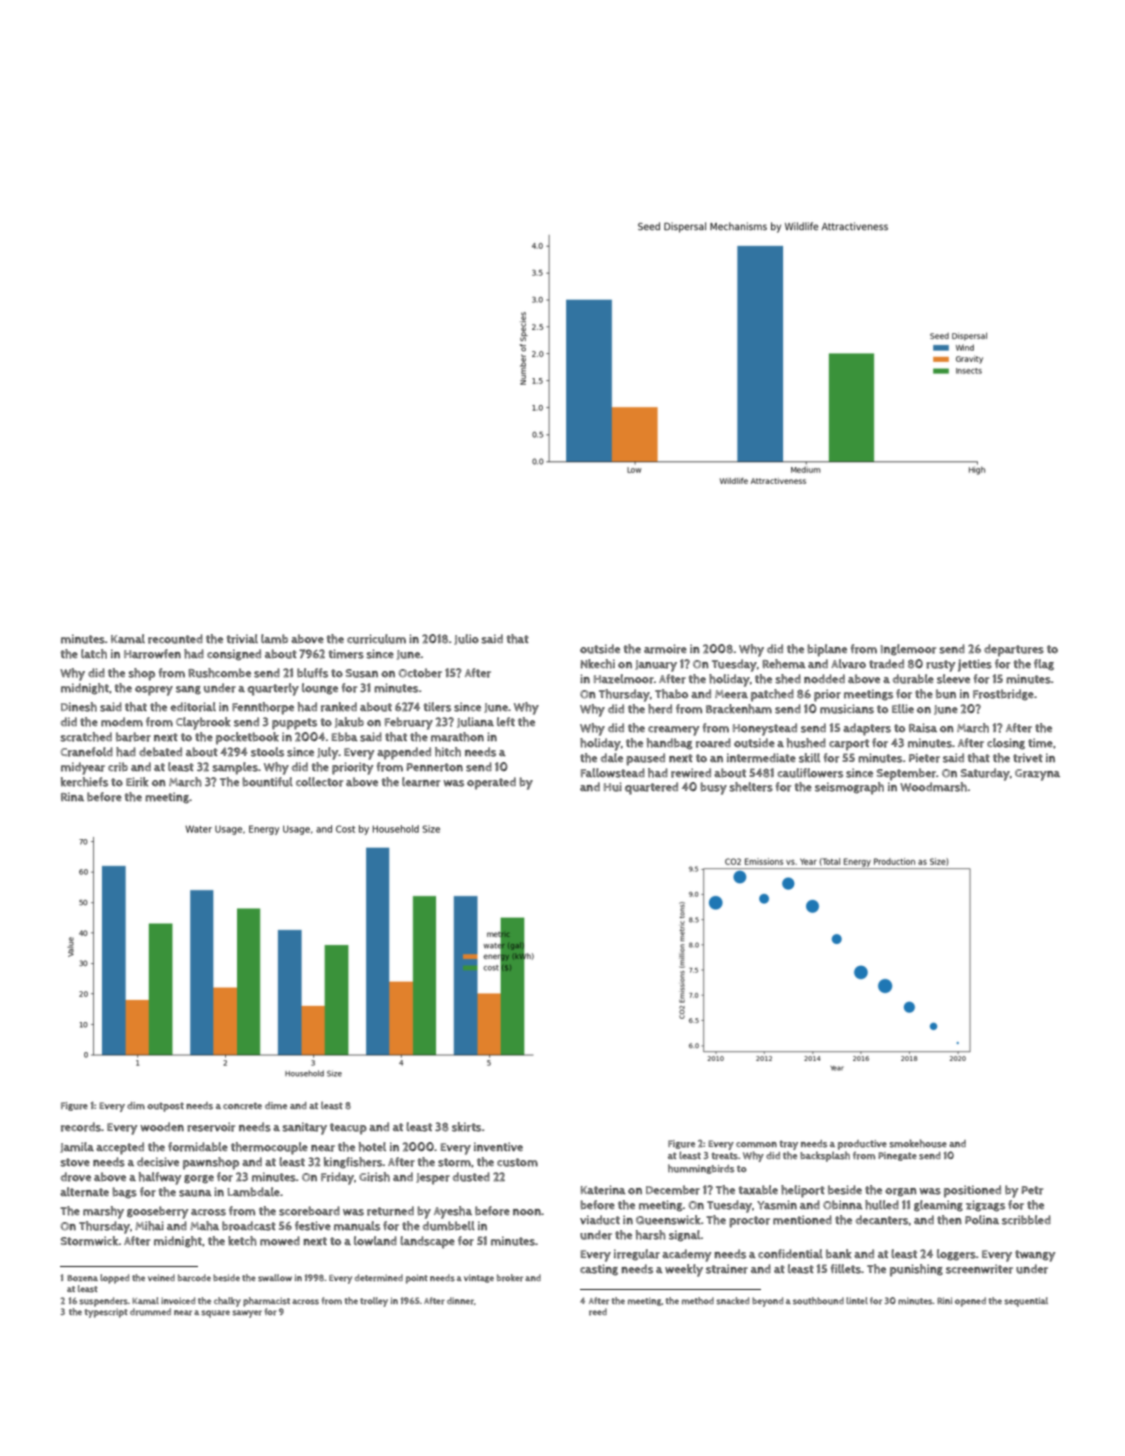 The height and width of the page is (1456, 1125). I want to click on trolley, so click(374, 1302).
